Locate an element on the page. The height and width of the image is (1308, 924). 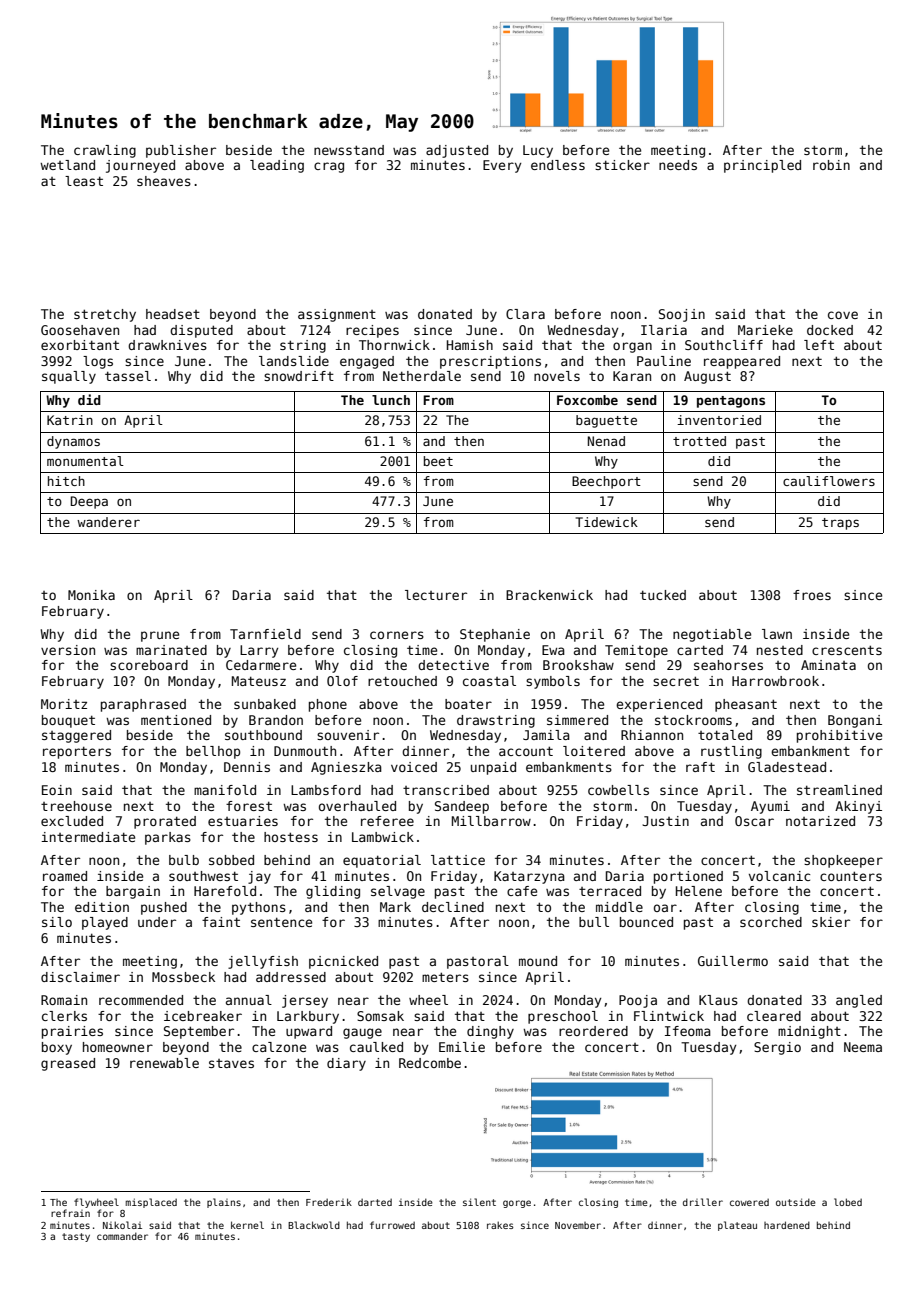
Neema is located at coordinates (863, 1047).
